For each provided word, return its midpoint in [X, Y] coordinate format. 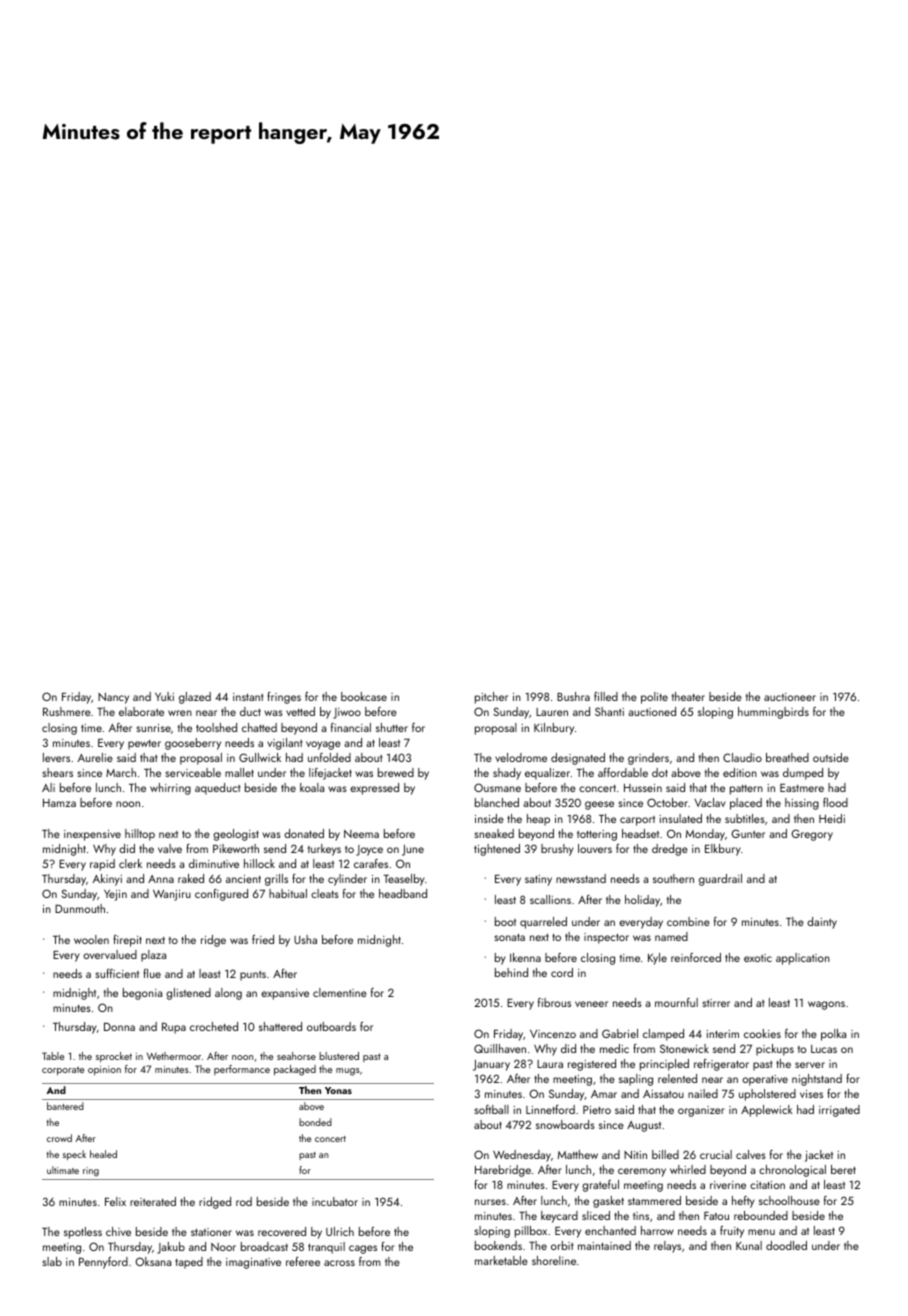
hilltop [140, 835]
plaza [153, 956]
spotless [83, 1233]
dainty [822, 923]
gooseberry [193, 744]
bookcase [364, 696]
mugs [348, 1072]
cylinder [347, 880]
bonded [315, 1122]
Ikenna [525, 957]
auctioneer [790, 697]
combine [688, 921]
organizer [701, 1111]
